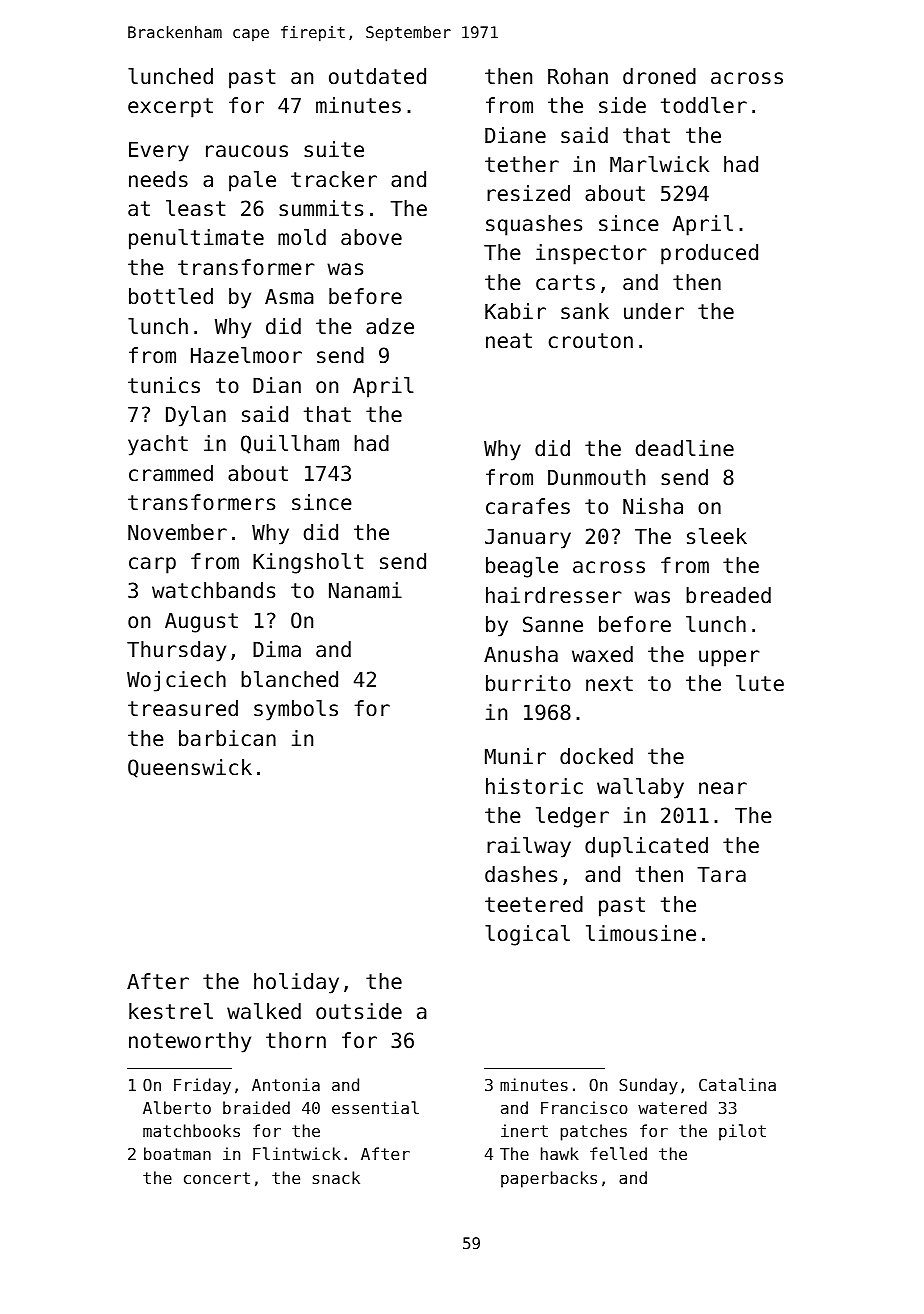 The height and width of the screenshot is (1314, 924). Describe the element at coordinates (289, 297) in the screenshot. I see `Asma` at that location.
